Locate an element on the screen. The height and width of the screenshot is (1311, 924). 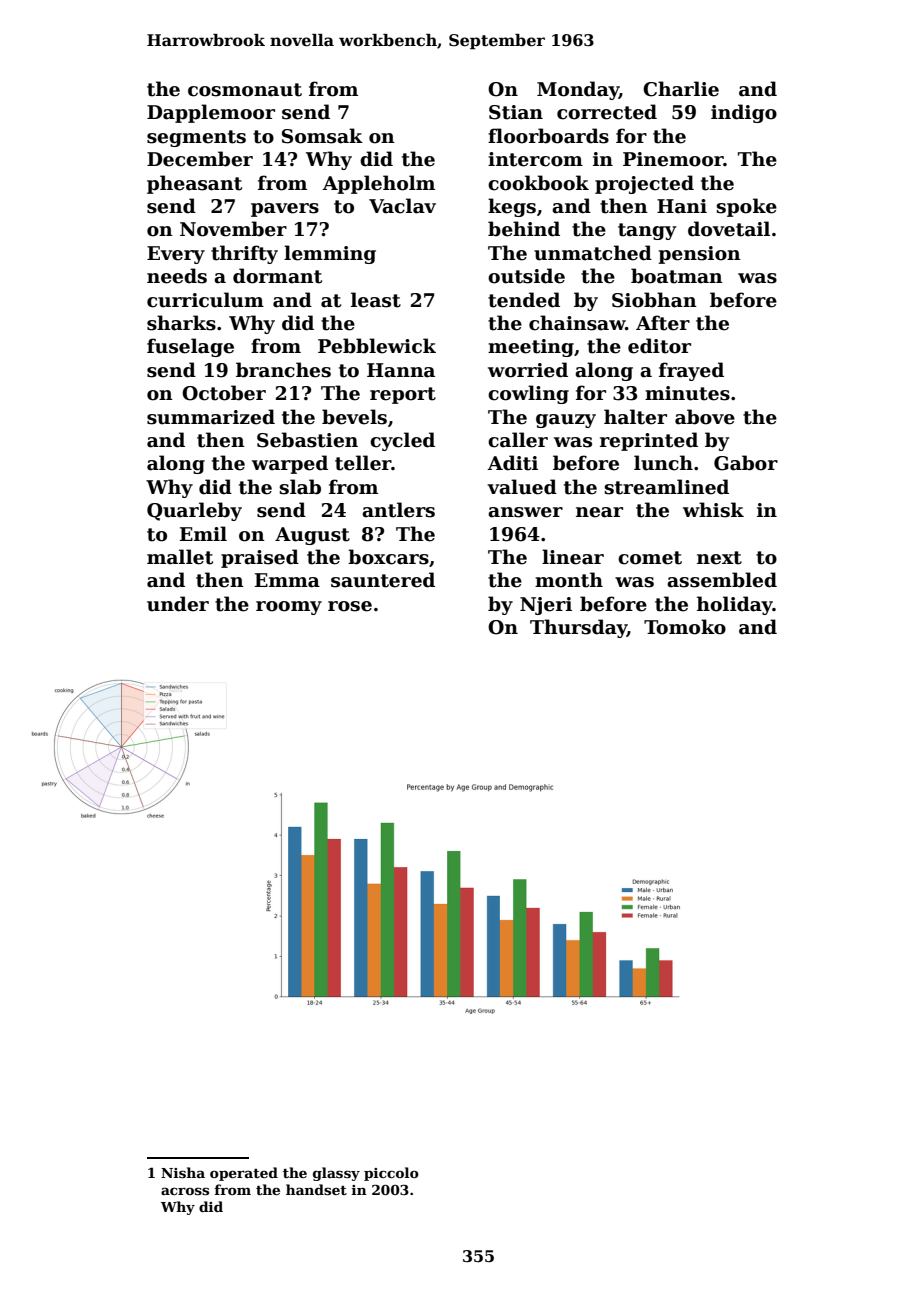
Dapplemoor is located at coordinates (211, 113).
